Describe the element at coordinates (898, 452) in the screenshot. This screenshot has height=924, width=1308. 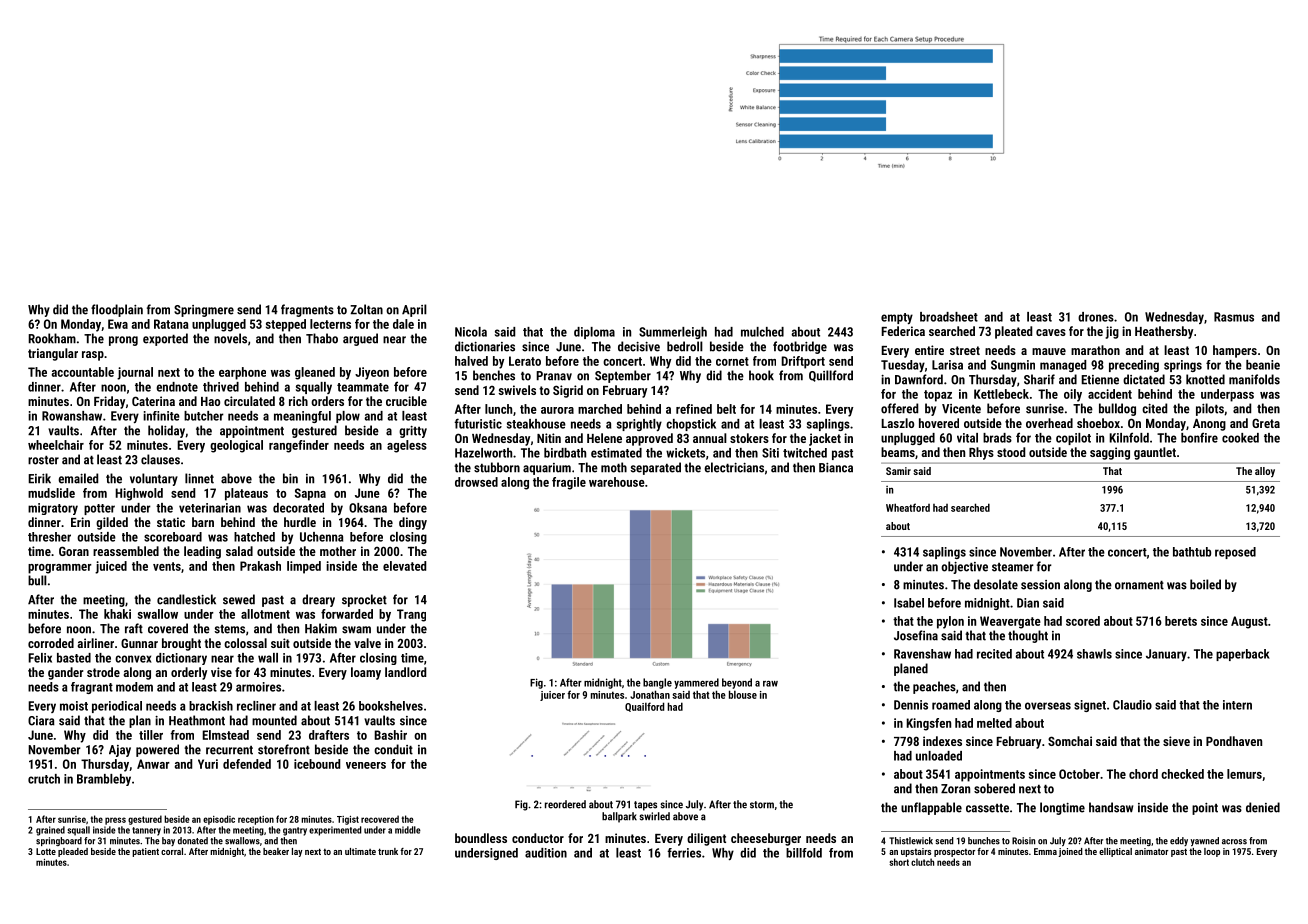
I see `beams` at that location.
